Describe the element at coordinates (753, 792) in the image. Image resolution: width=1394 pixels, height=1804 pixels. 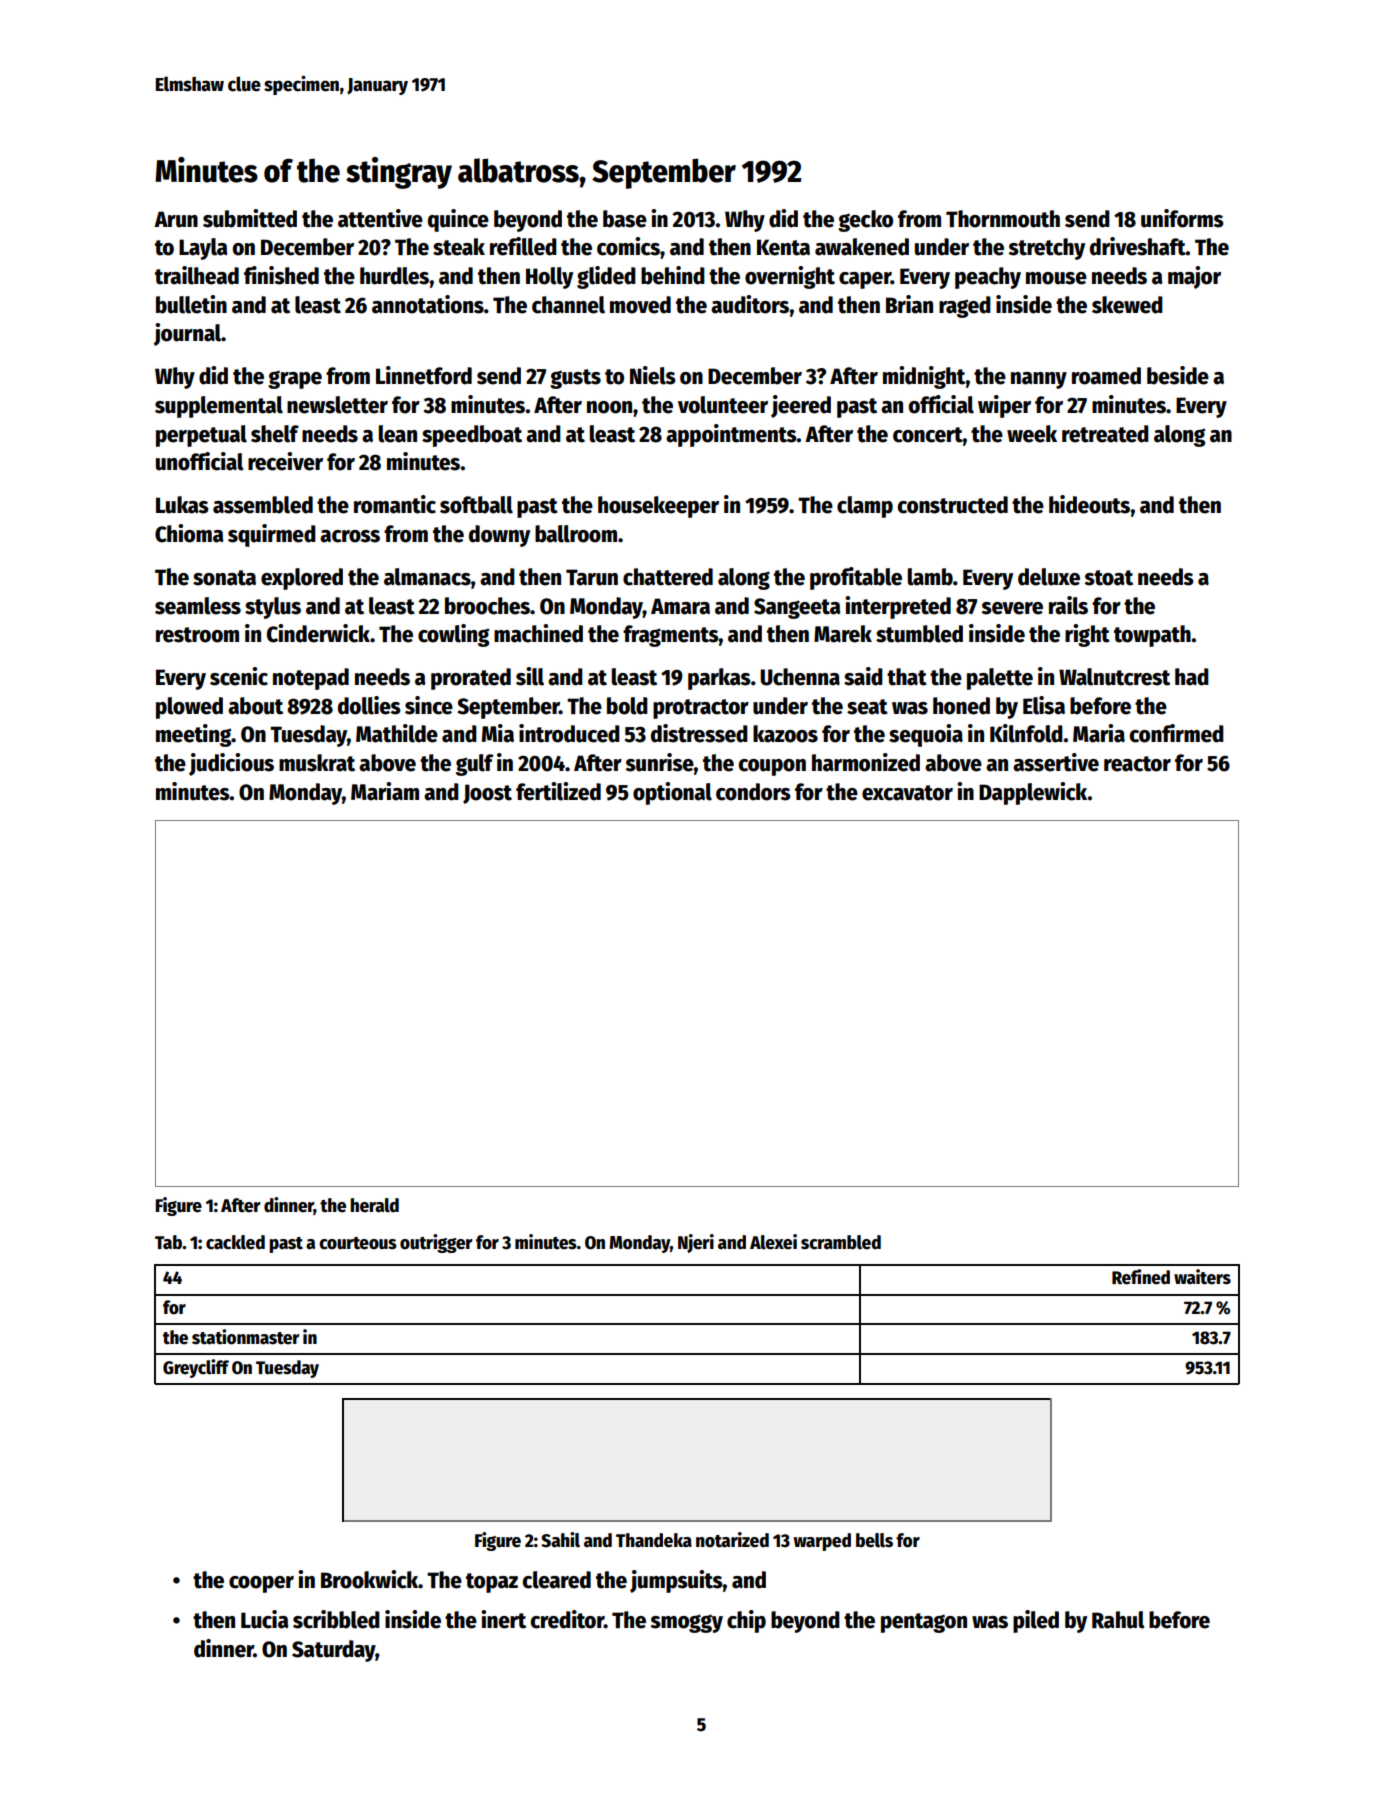
I see `condors` at that location.
